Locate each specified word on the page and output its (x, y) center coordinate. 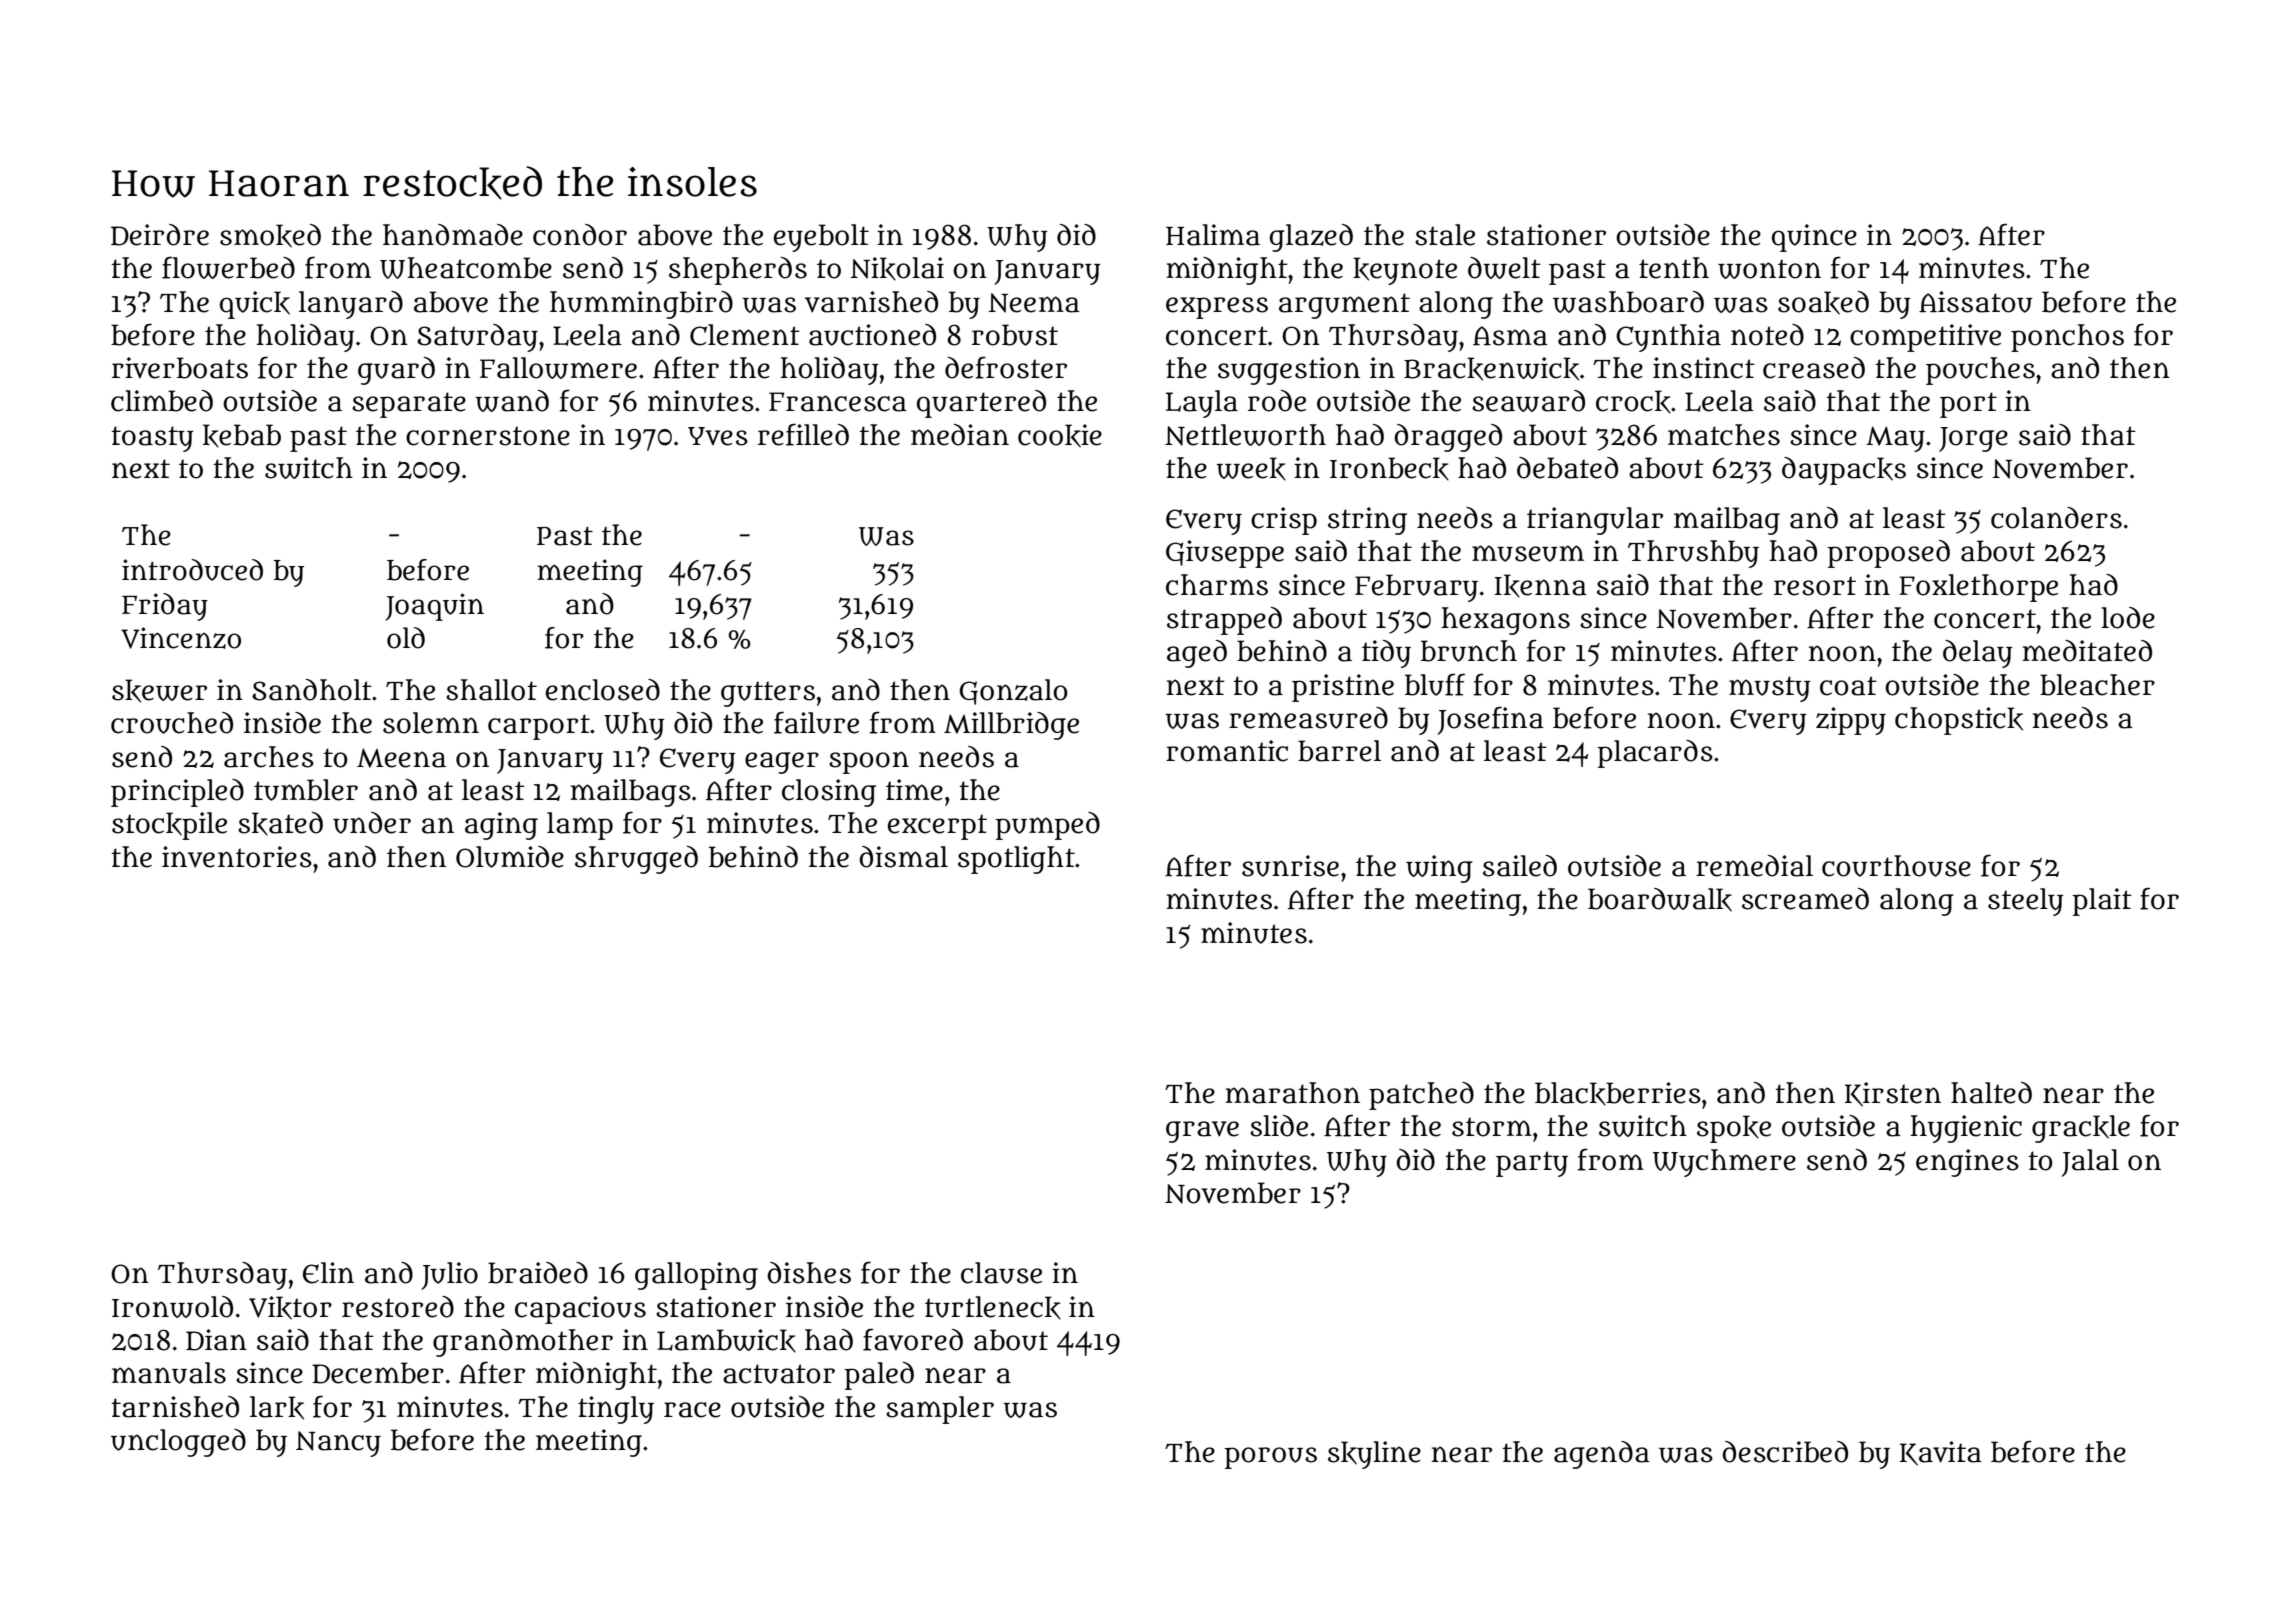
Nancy (338, 1444)
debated (1567, 468)
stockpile (169, 826)
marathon (1292, 1093)
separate (409, 405)
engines (1967, 1163)
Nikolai (897, 269)
